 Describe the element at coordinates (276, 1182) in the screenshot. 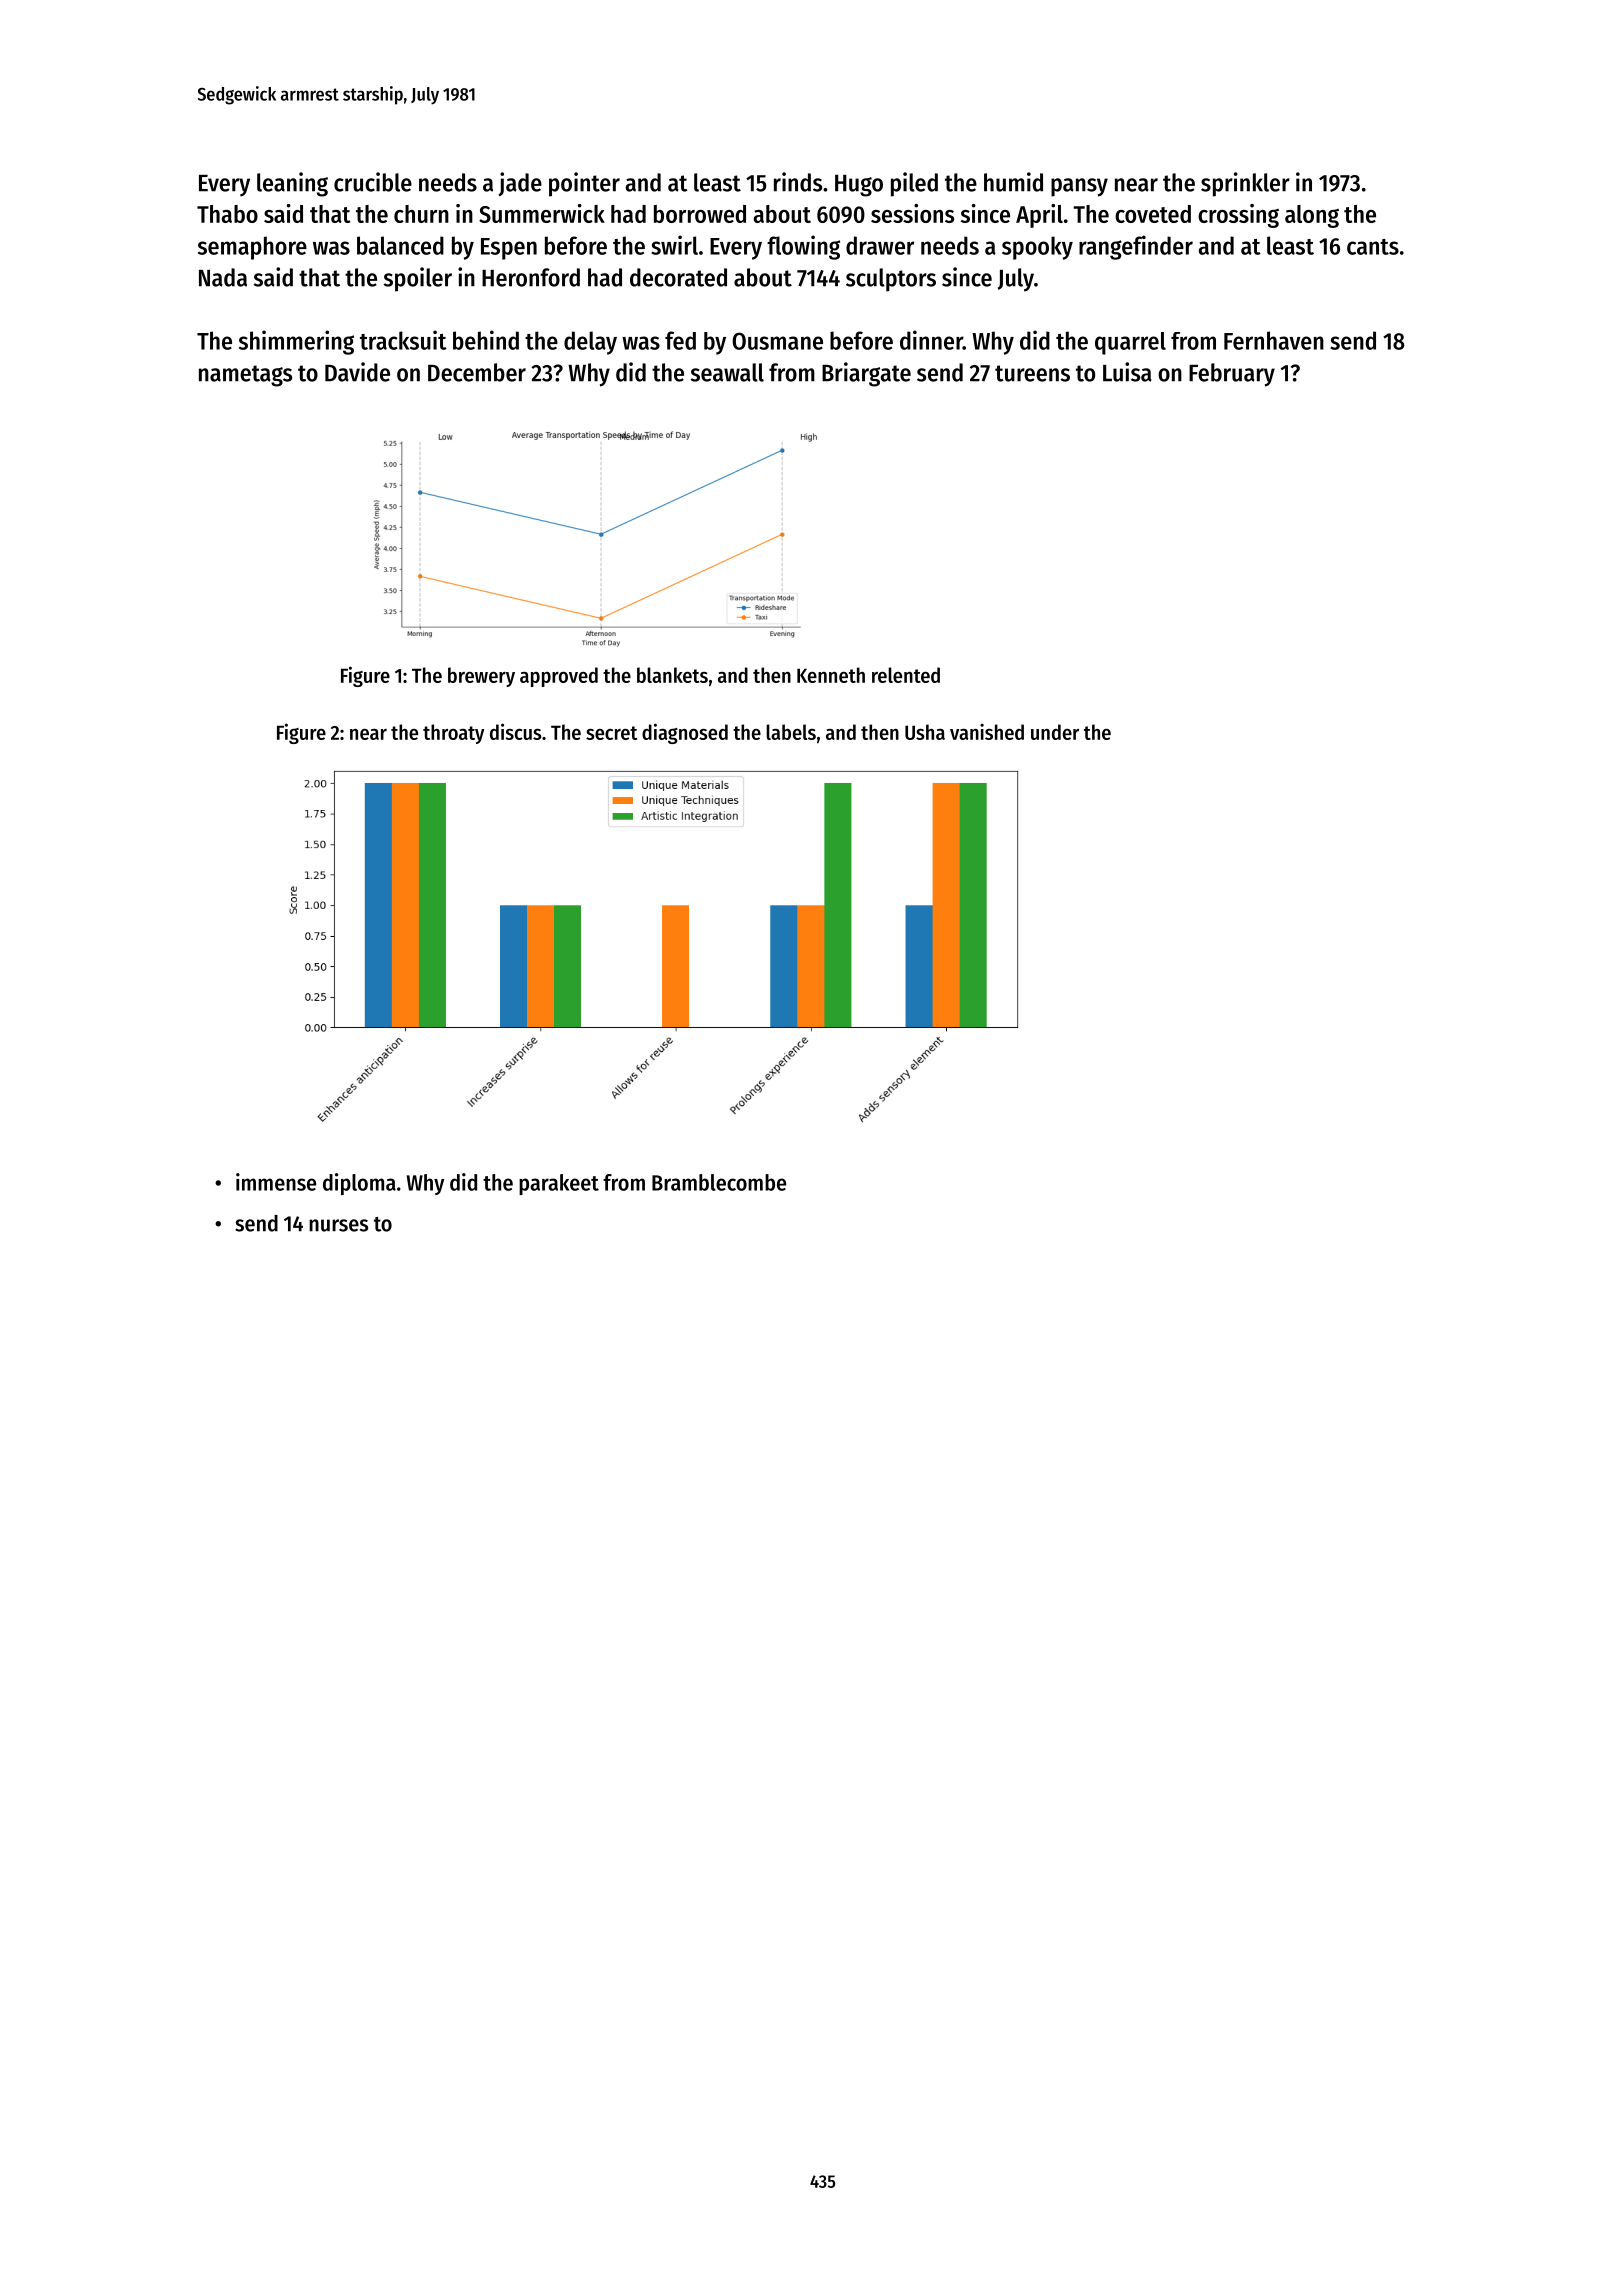

I see `immense` at that location.
